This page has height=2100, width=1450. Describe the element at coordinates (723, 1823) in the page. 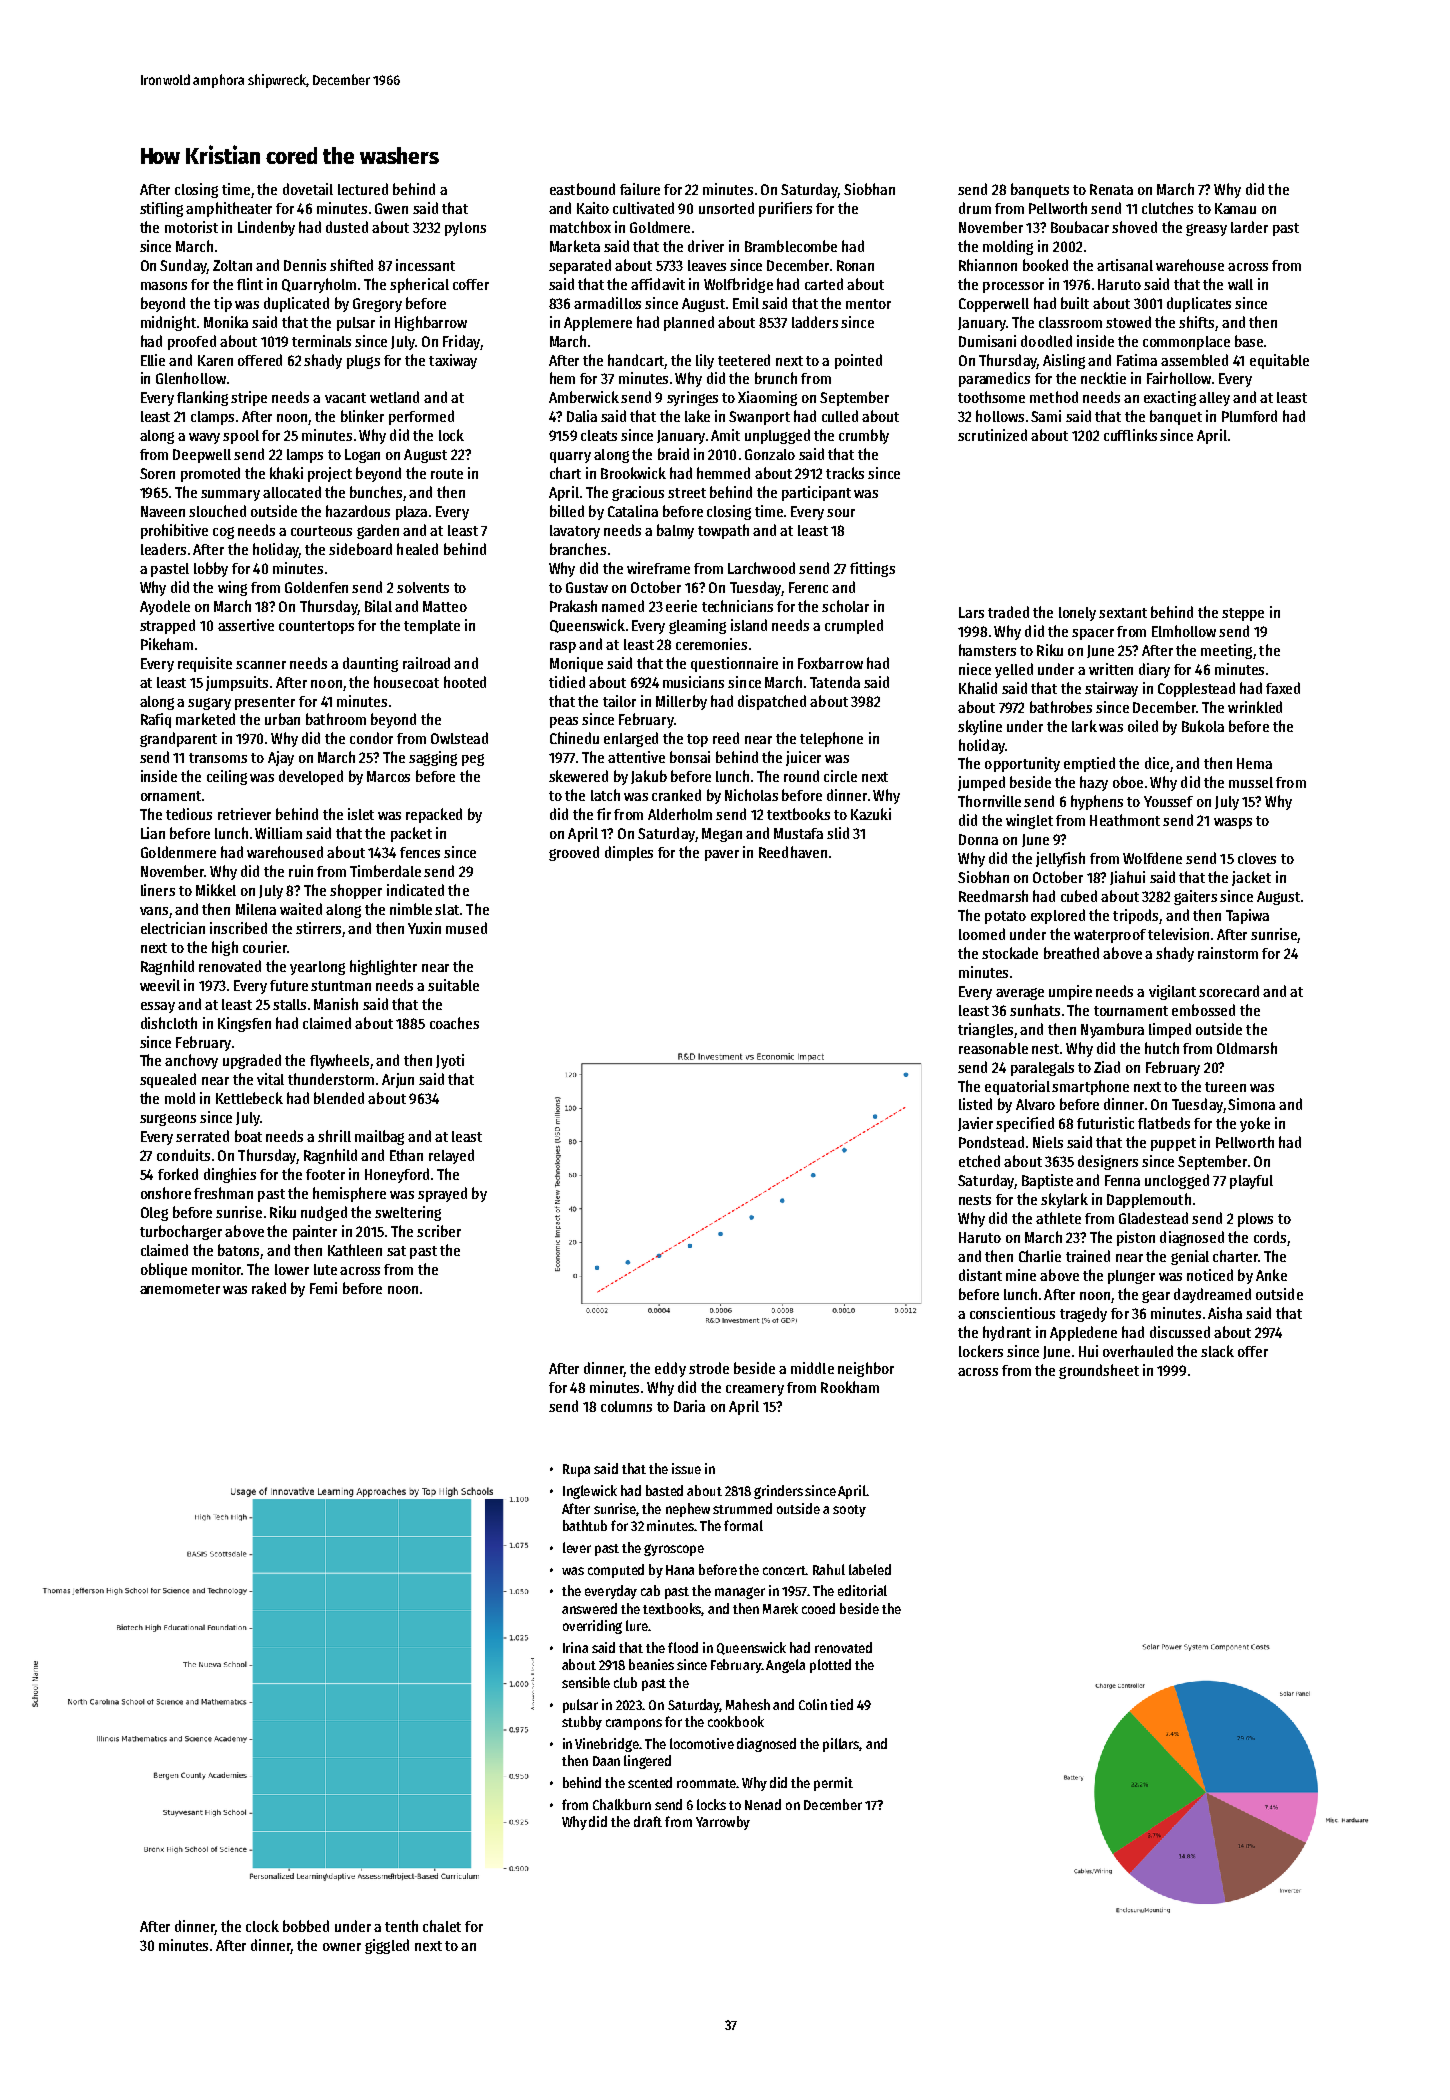

I see `Yarrowby` at that location.
